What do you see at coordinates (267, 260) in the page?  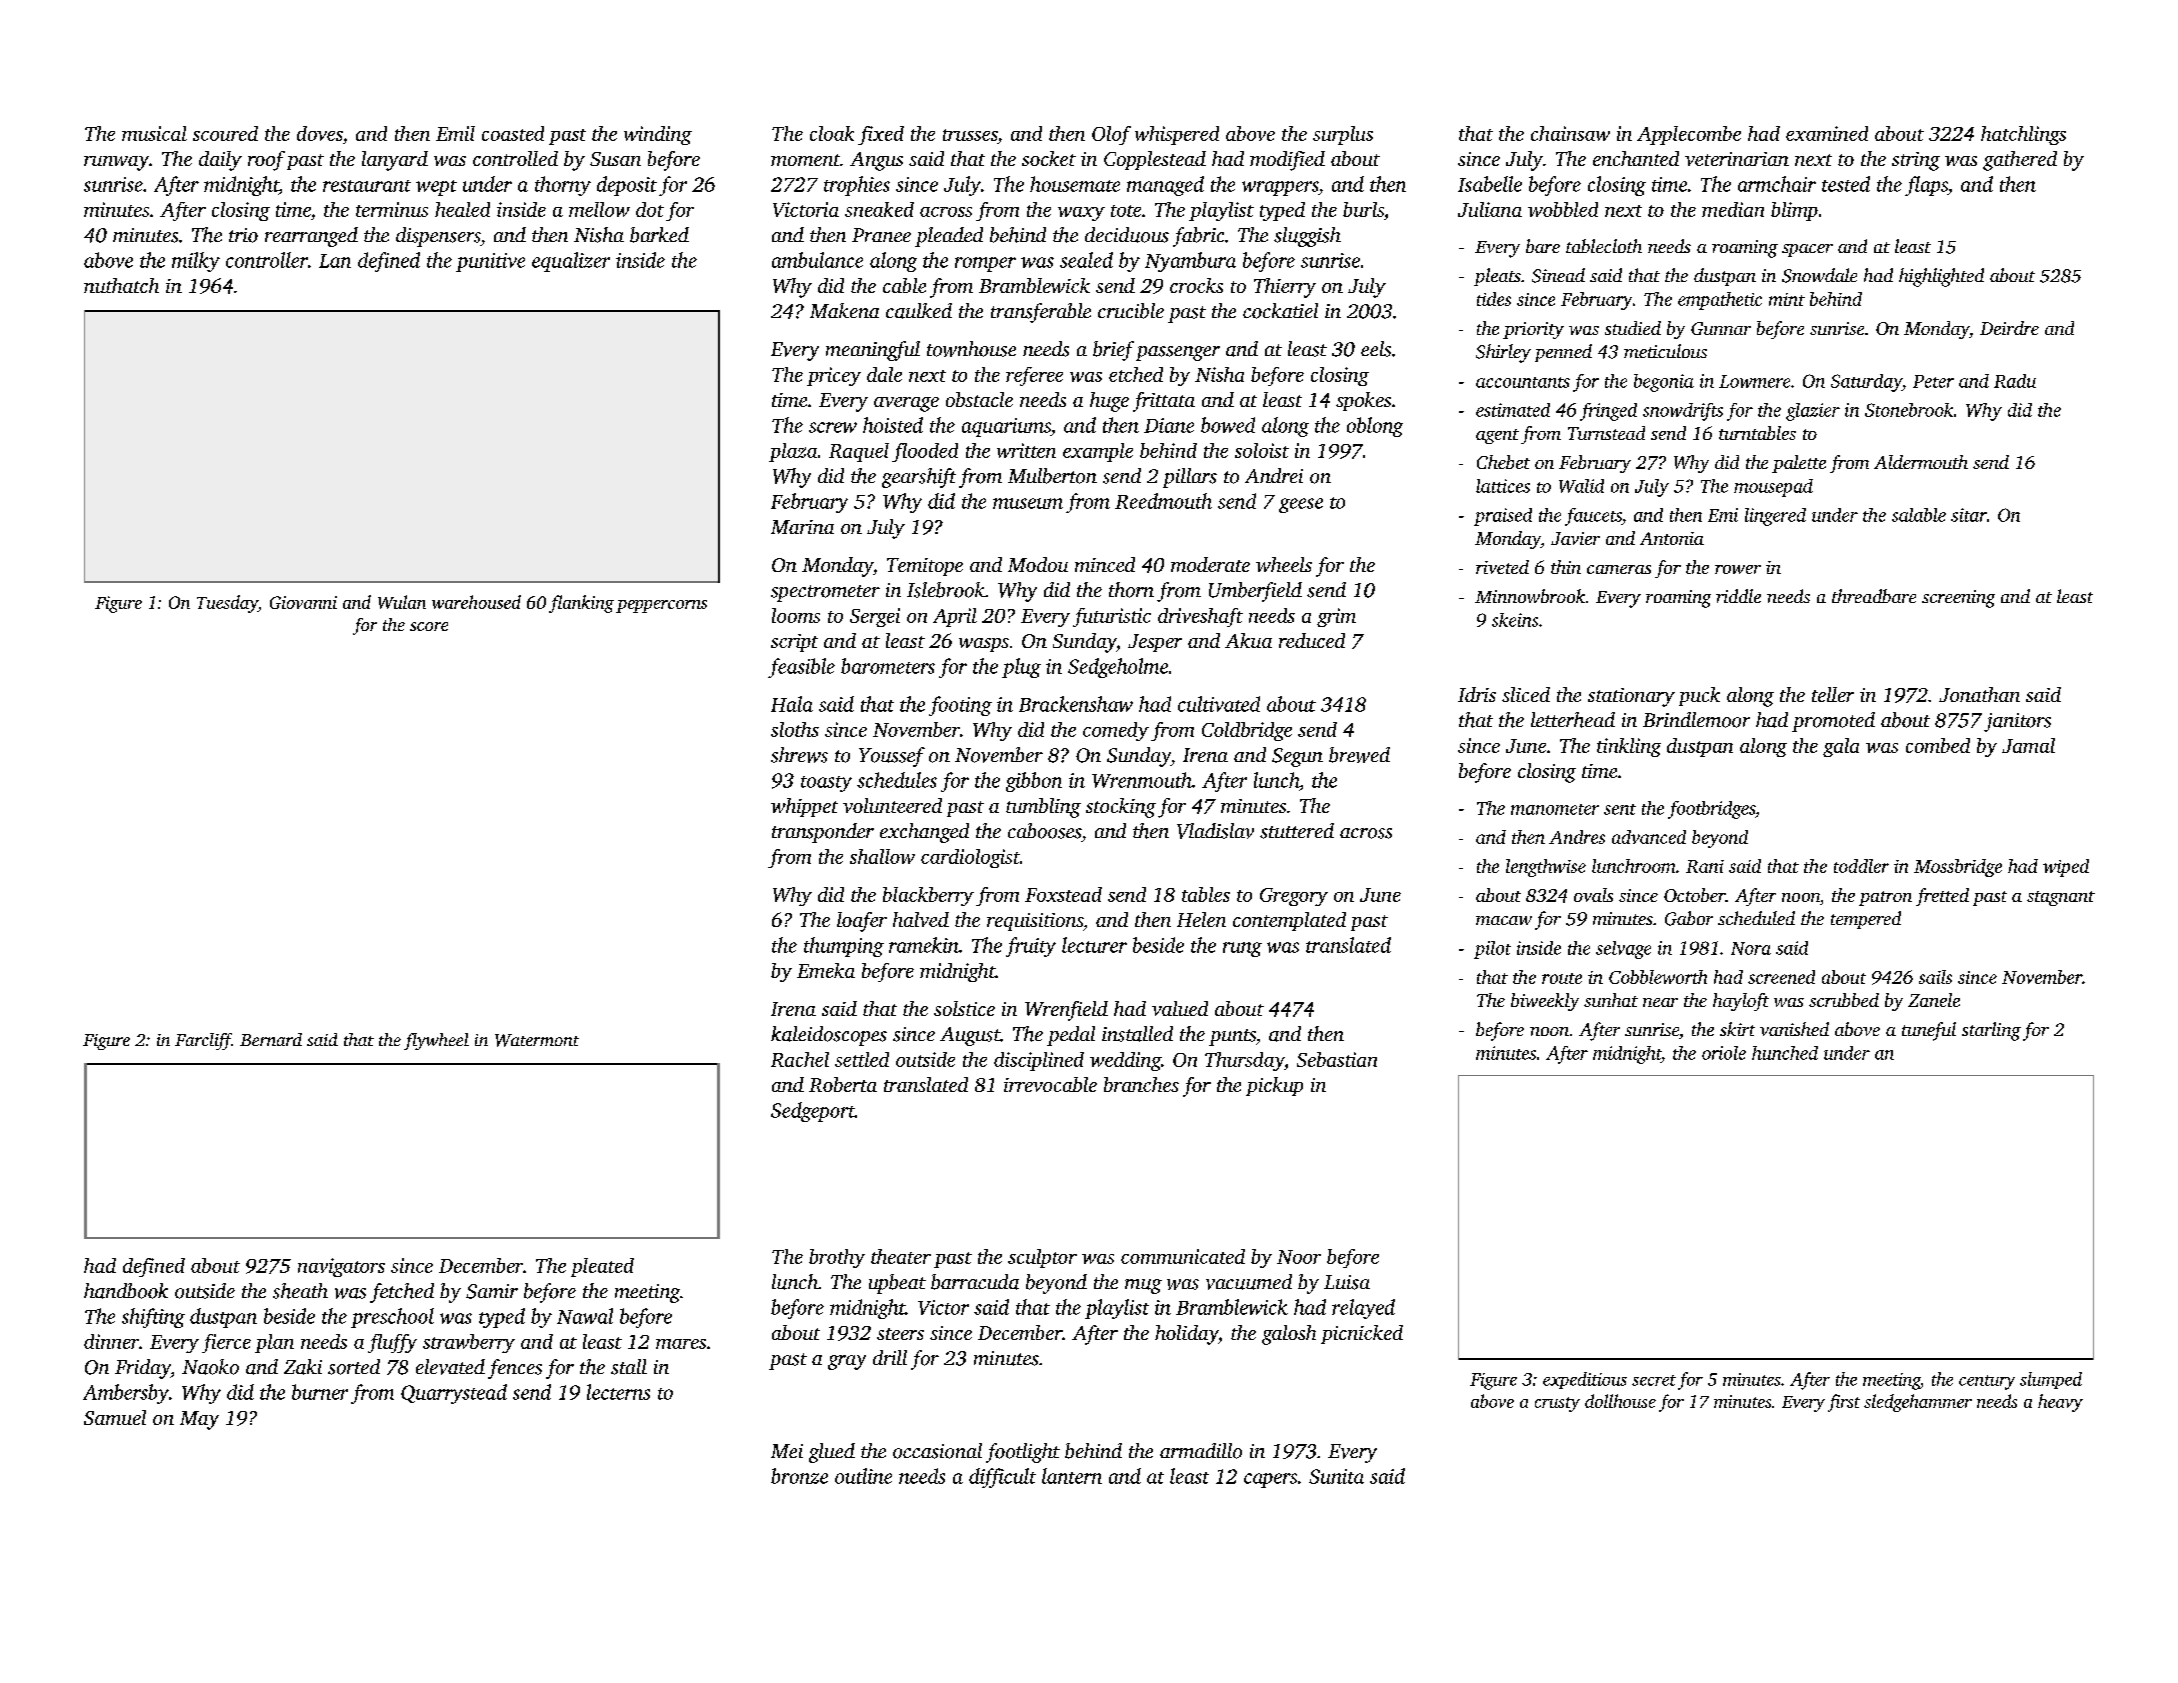 I see `controller` at bounding box center [267, 260].
